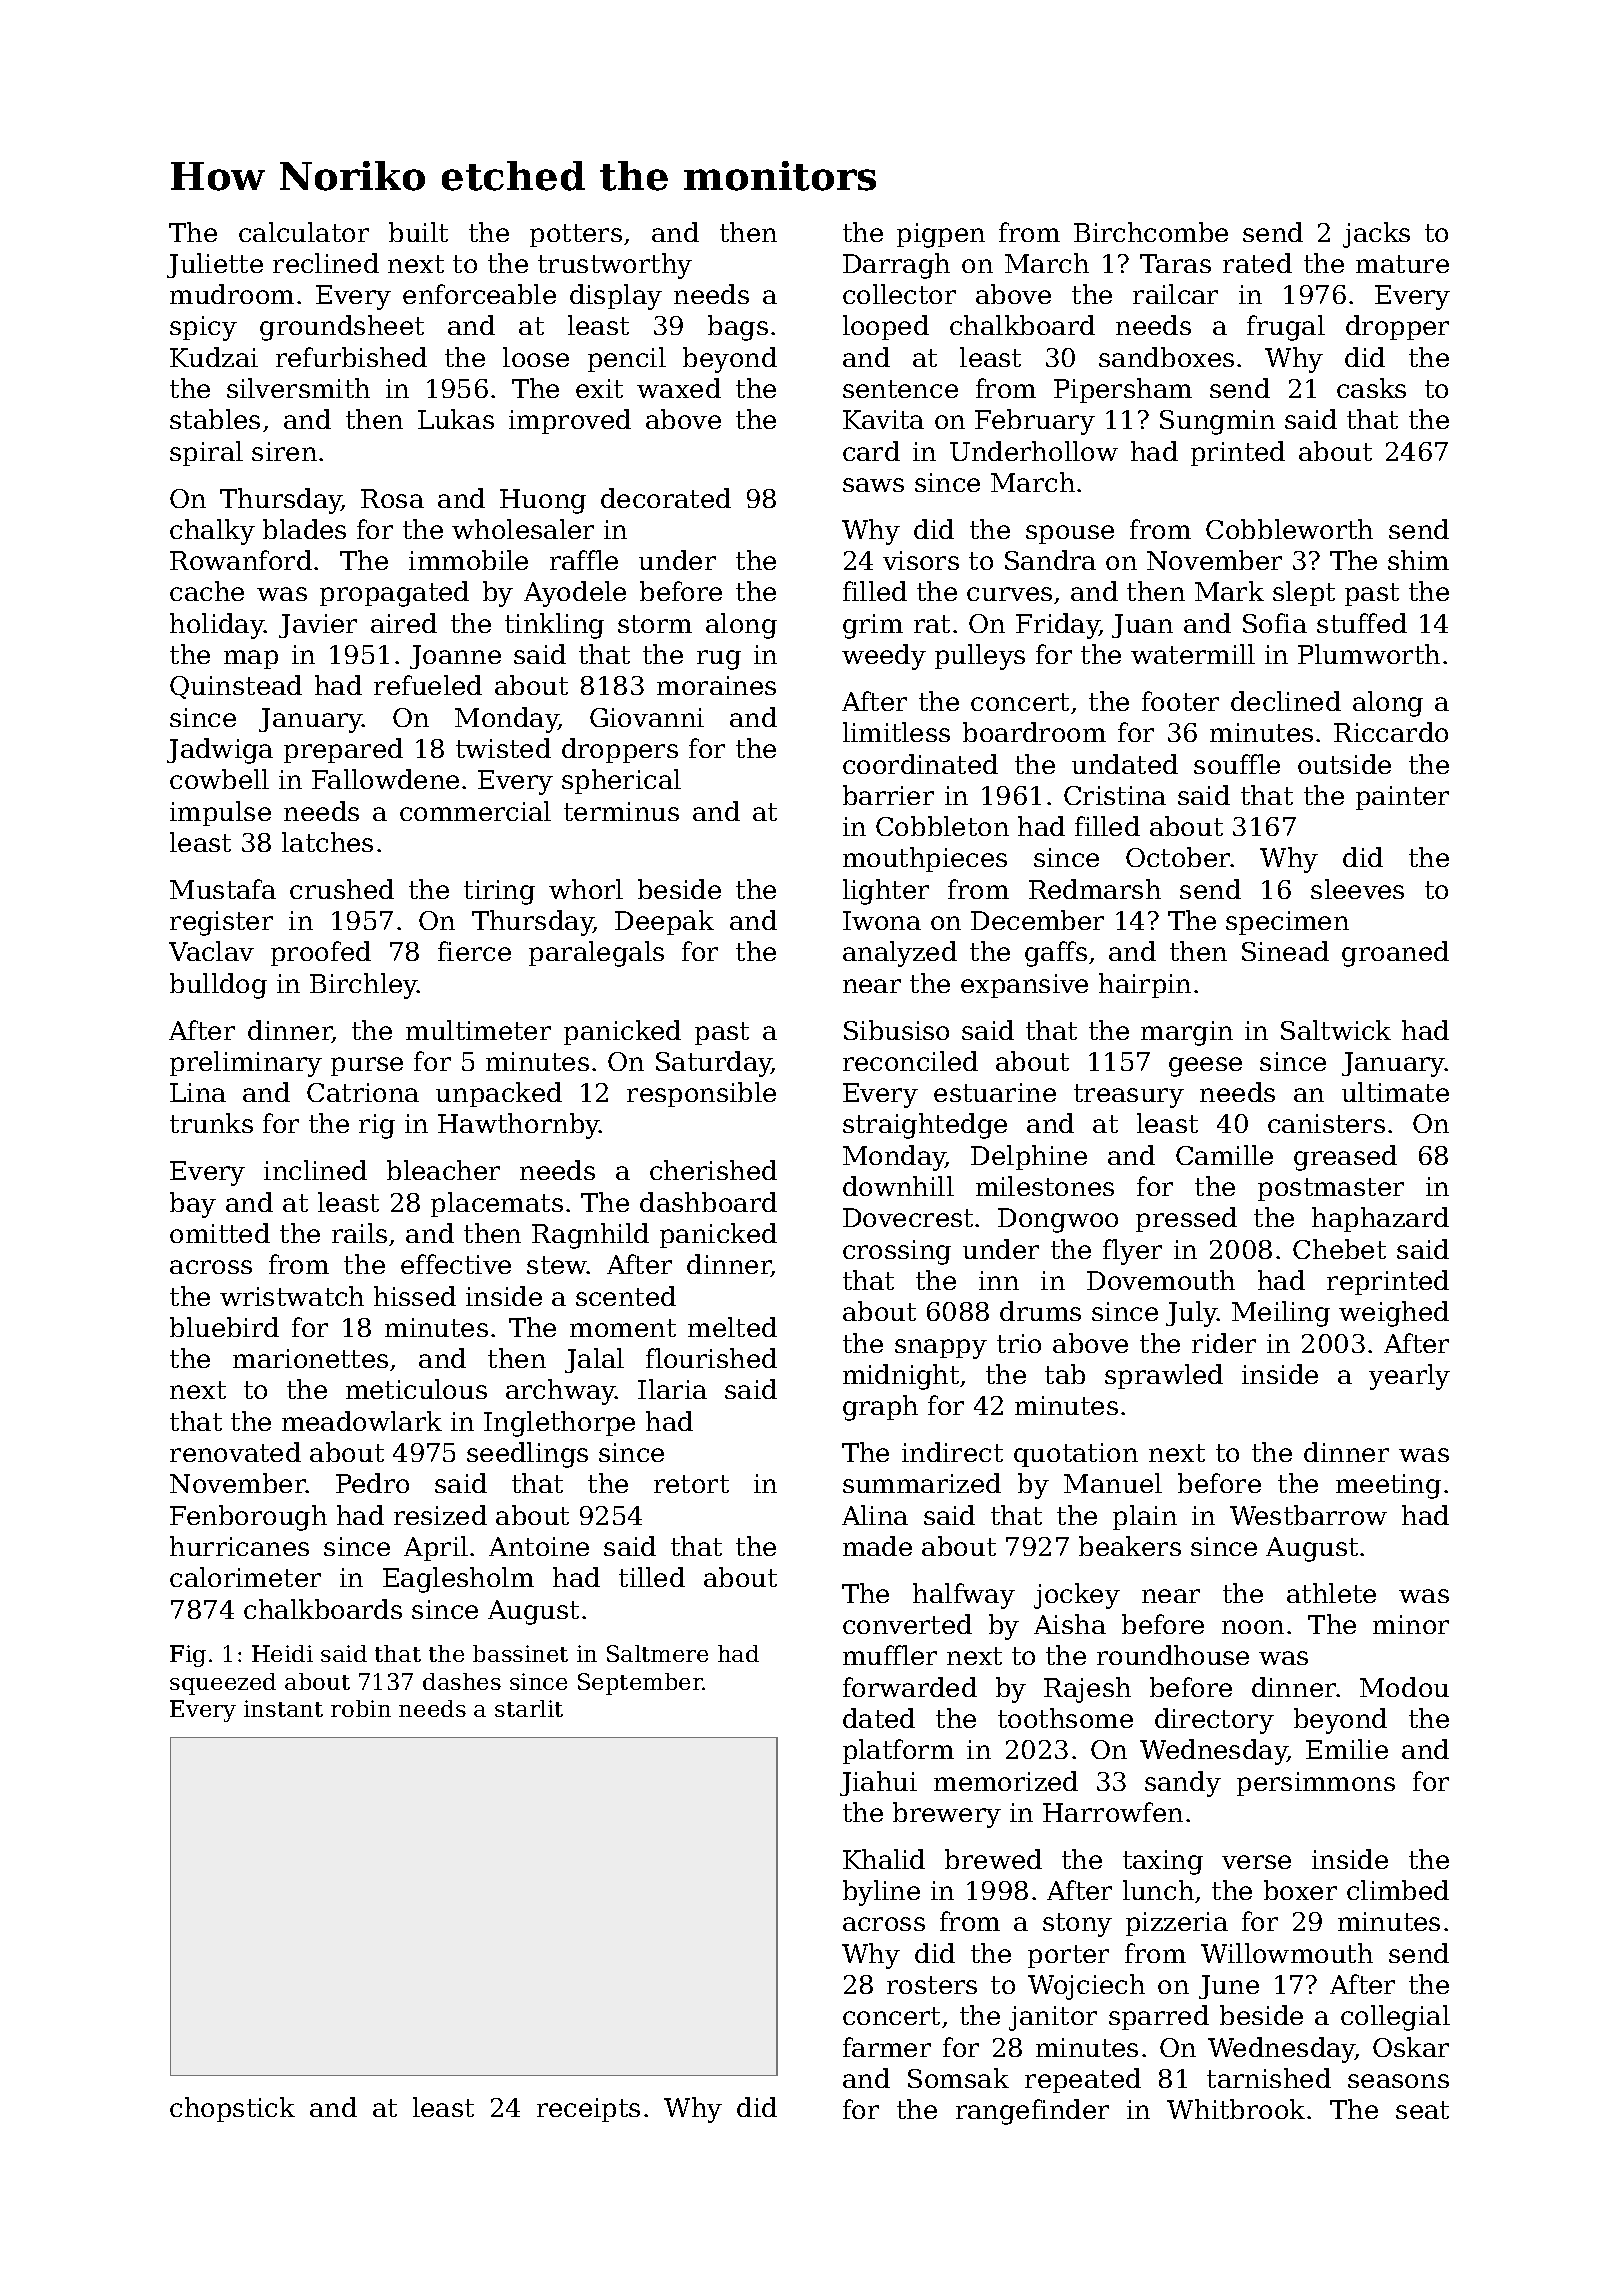 The width and height of the document is (1620, 2292). Describe the element at coordinates (235, 1452) in the document. I see `renovated` at that location.
